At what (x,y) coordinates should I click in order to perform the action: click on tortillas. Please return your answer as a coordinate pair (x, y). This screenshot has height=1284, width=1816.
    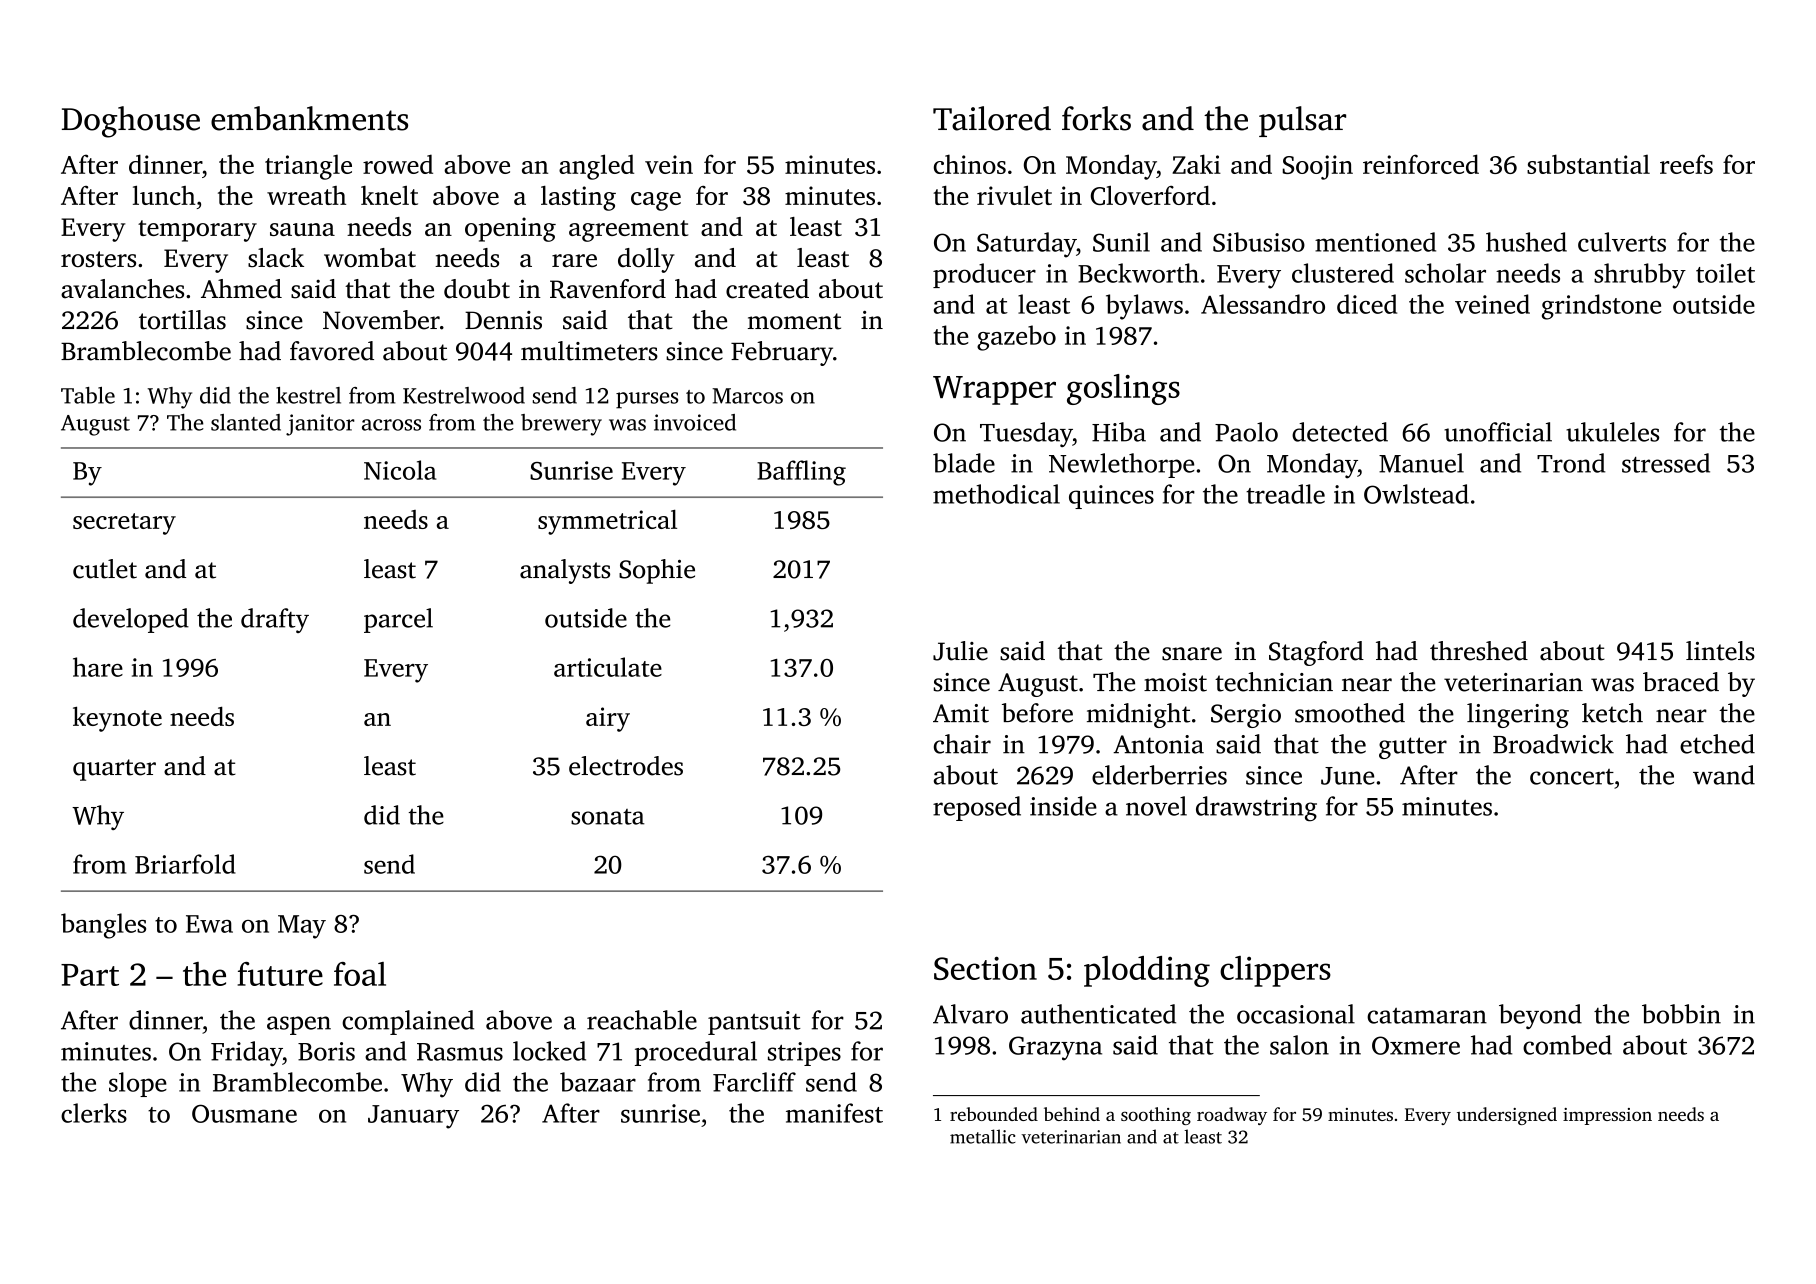
    Looking at the image, I should click on (182, 320).
